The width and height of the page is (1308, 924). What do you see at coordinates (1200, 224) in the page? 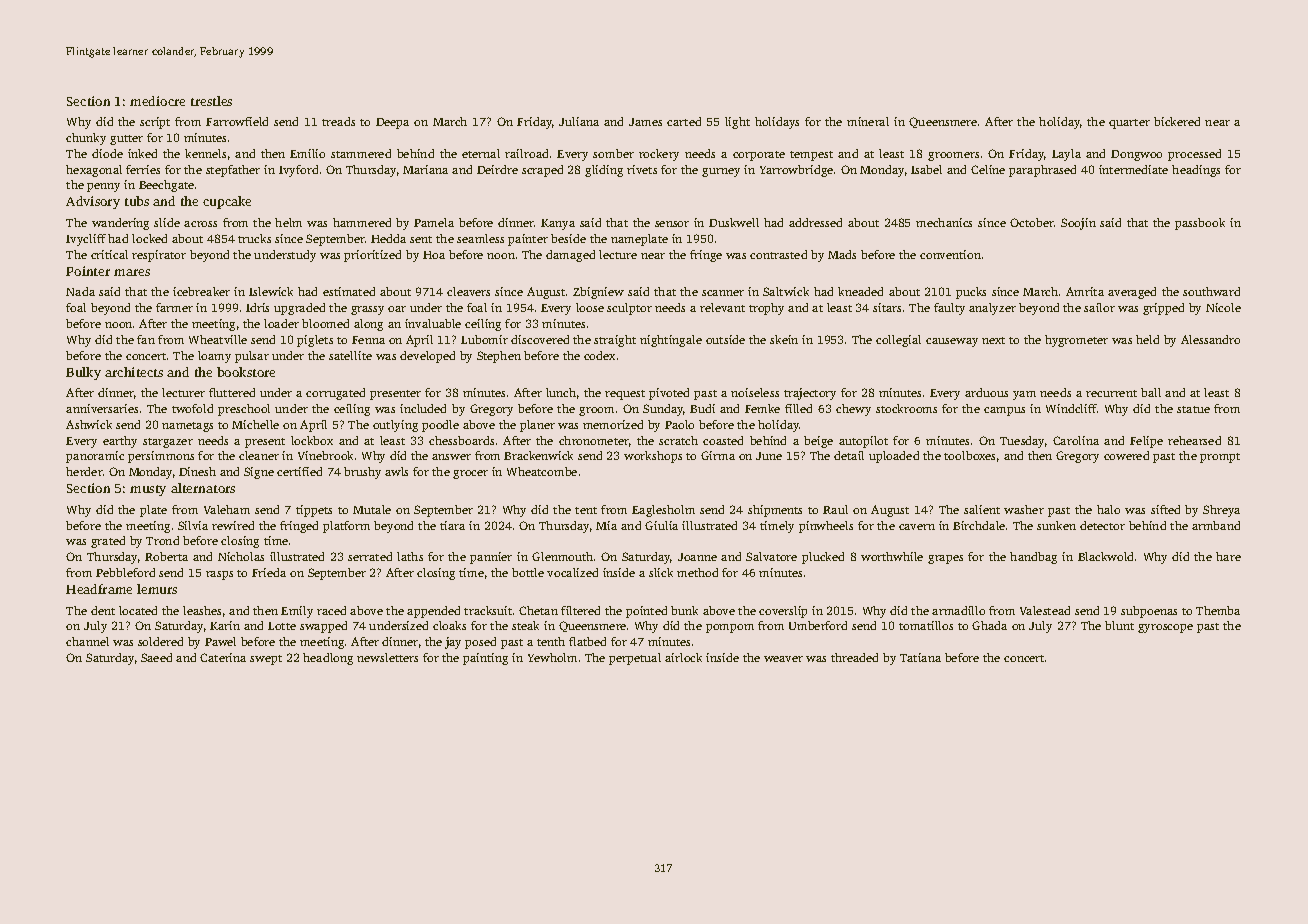
I see `passbook` at bounding box center [1200, 224].
